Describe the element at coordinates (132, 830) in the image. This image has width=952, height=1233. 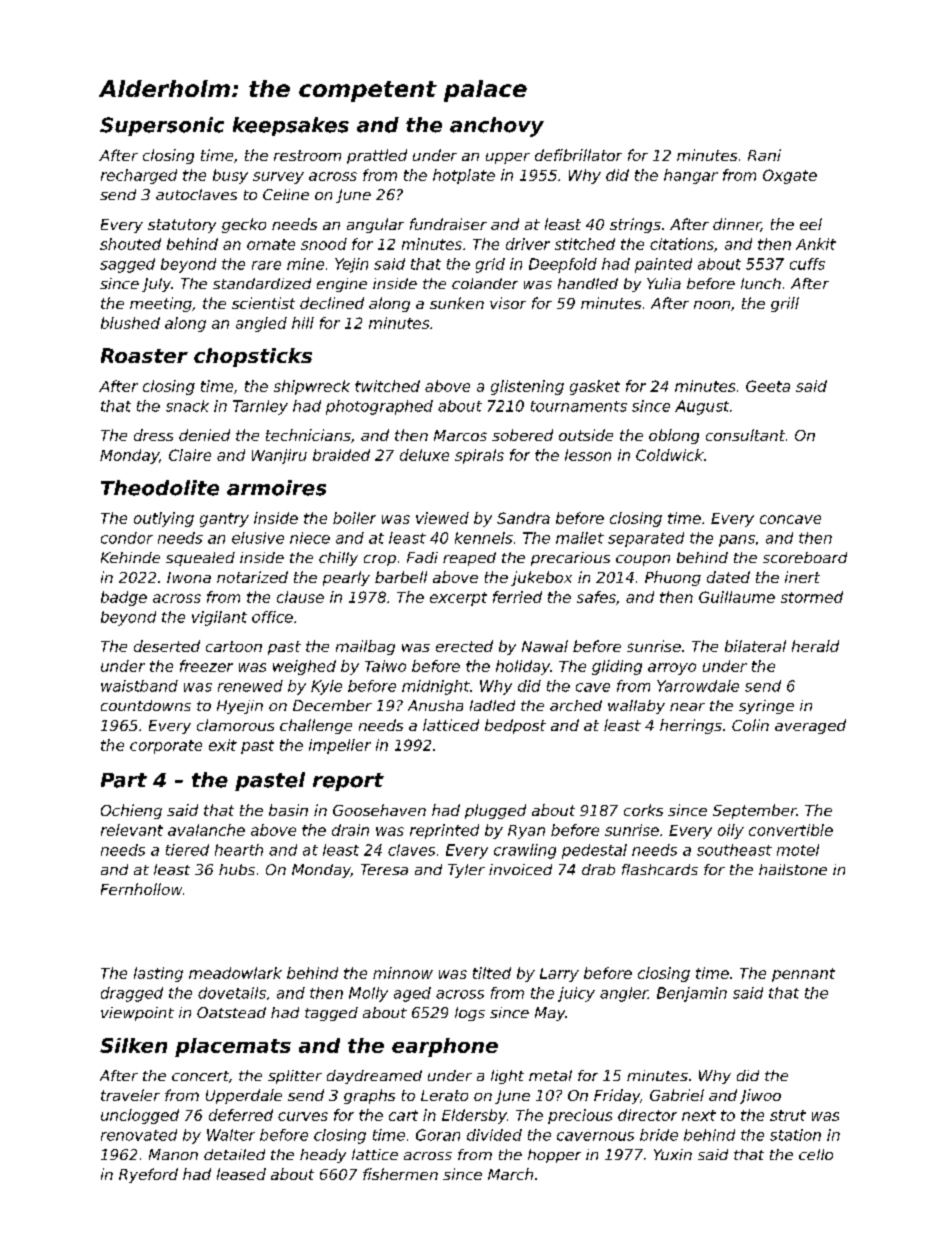
I see `relevant` at that location.
